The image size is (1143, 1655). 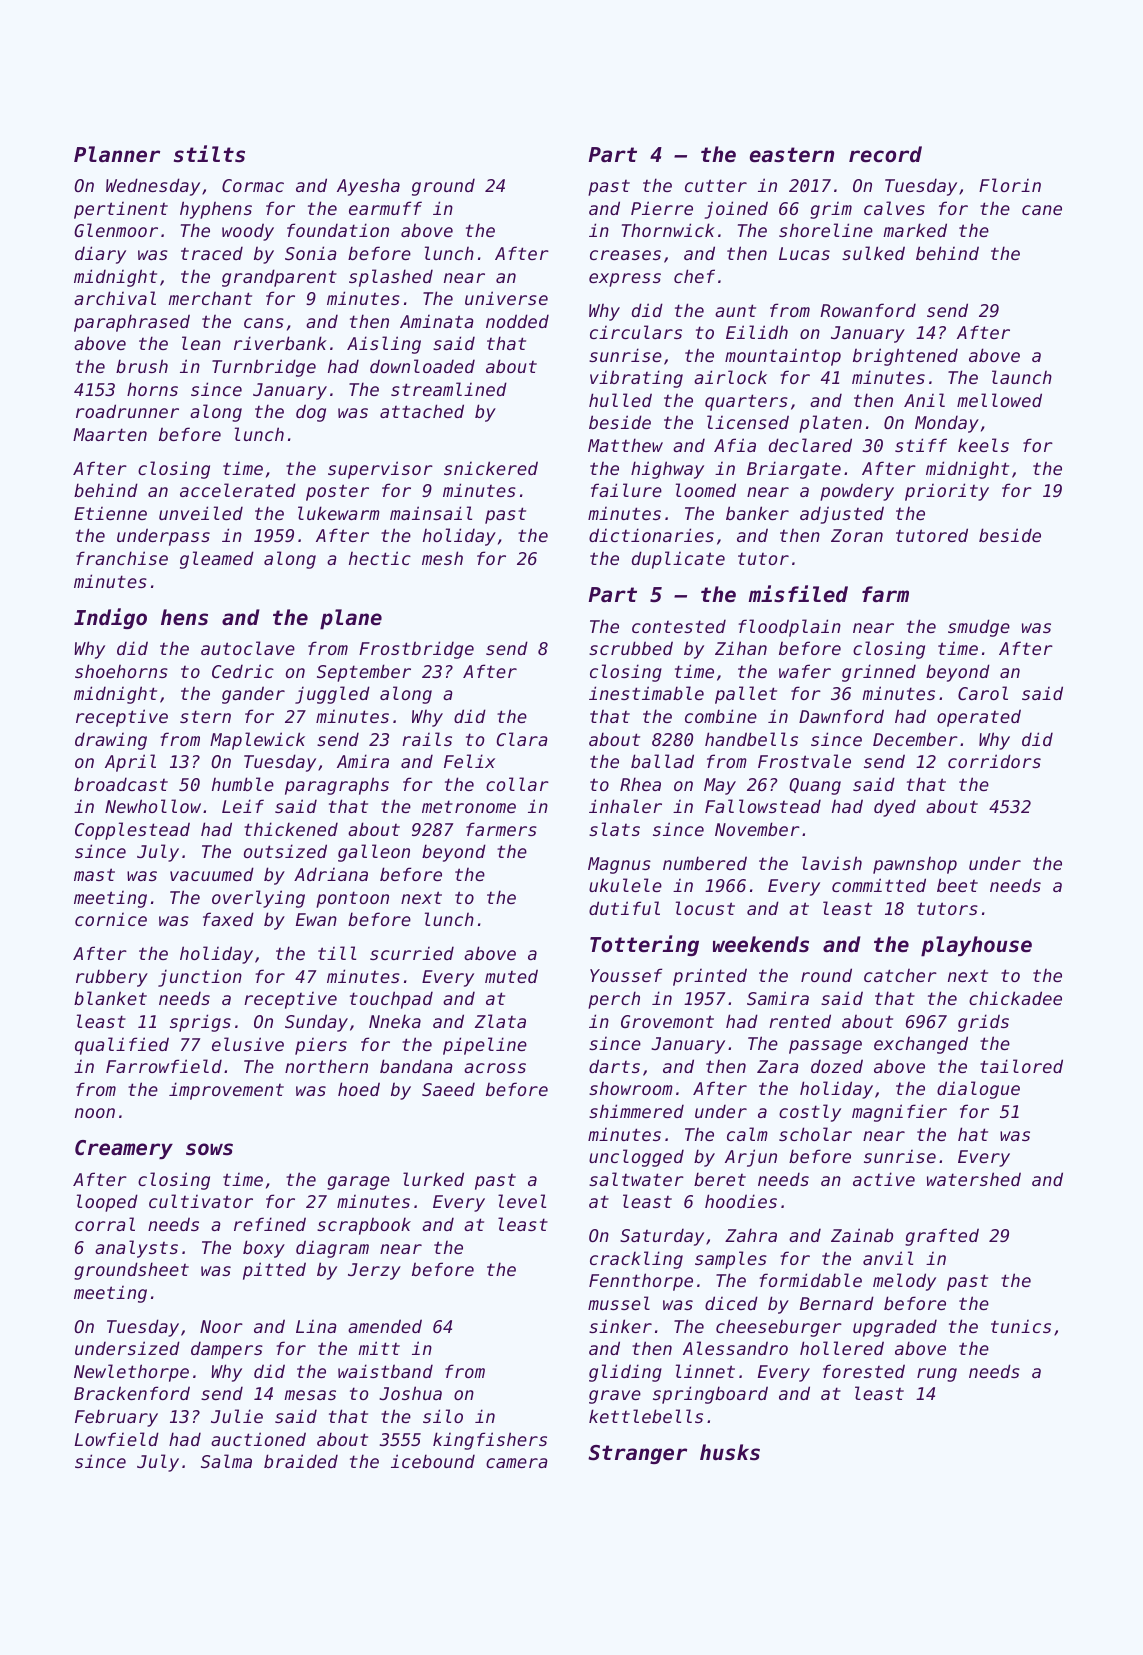 I want to click on chickadee, so click(x=1015, y=998).
